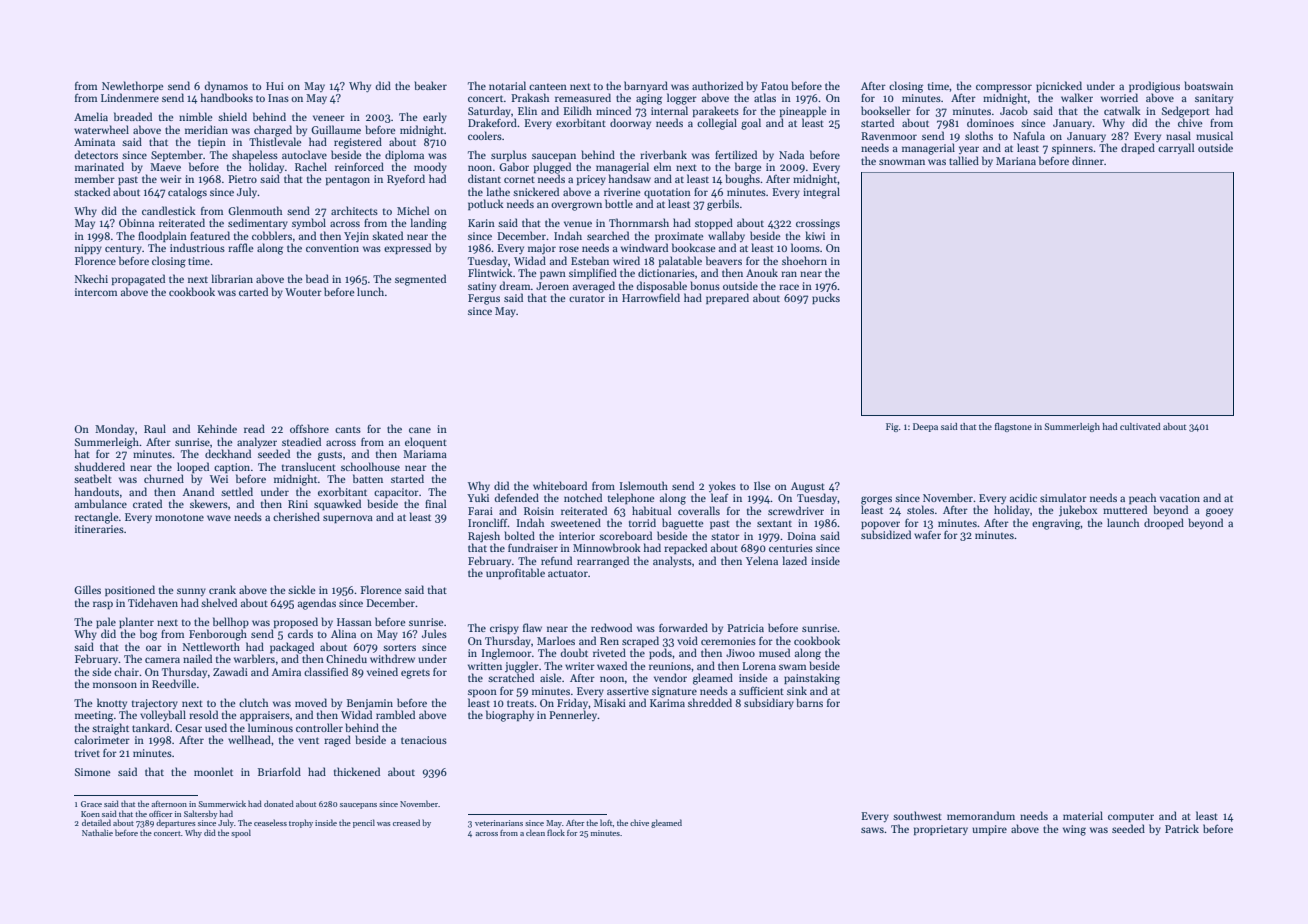 This page has height=924, width=1308. I want to click on spool, so click(241, 833).
